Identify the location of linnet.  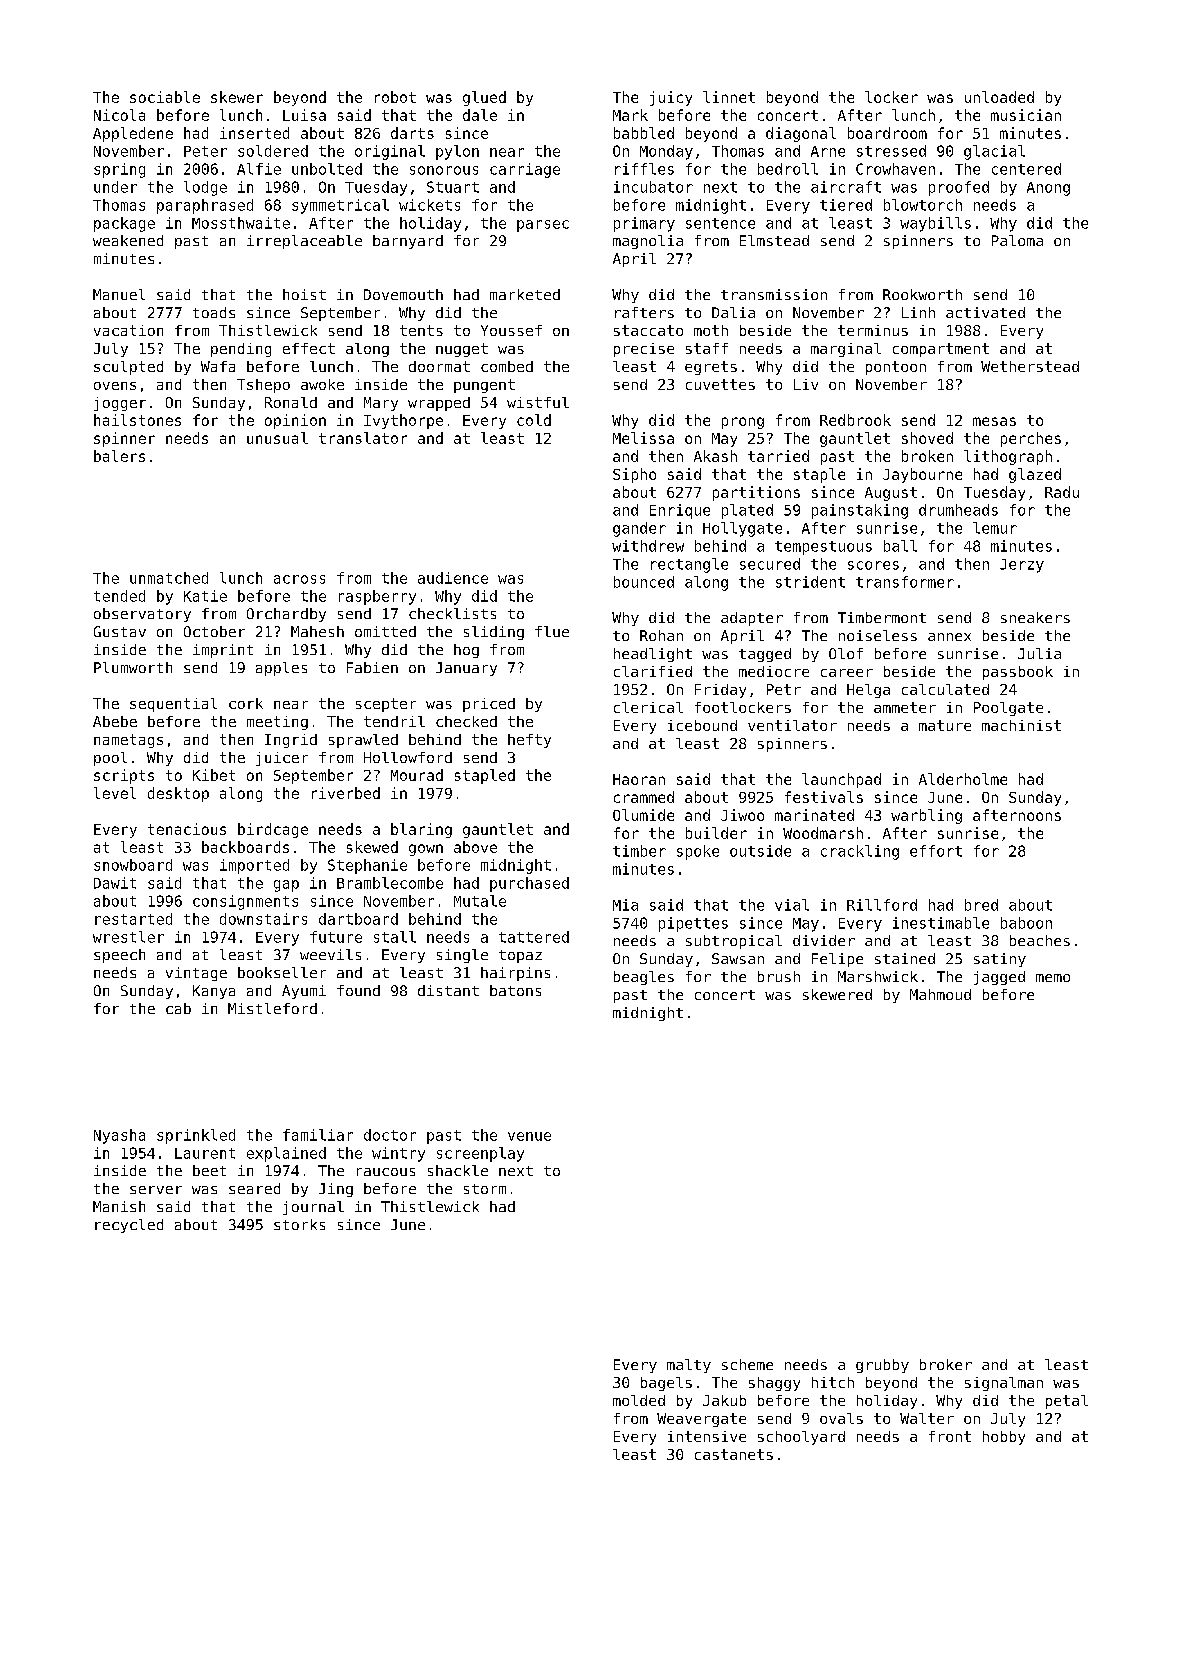
(729, 97).
